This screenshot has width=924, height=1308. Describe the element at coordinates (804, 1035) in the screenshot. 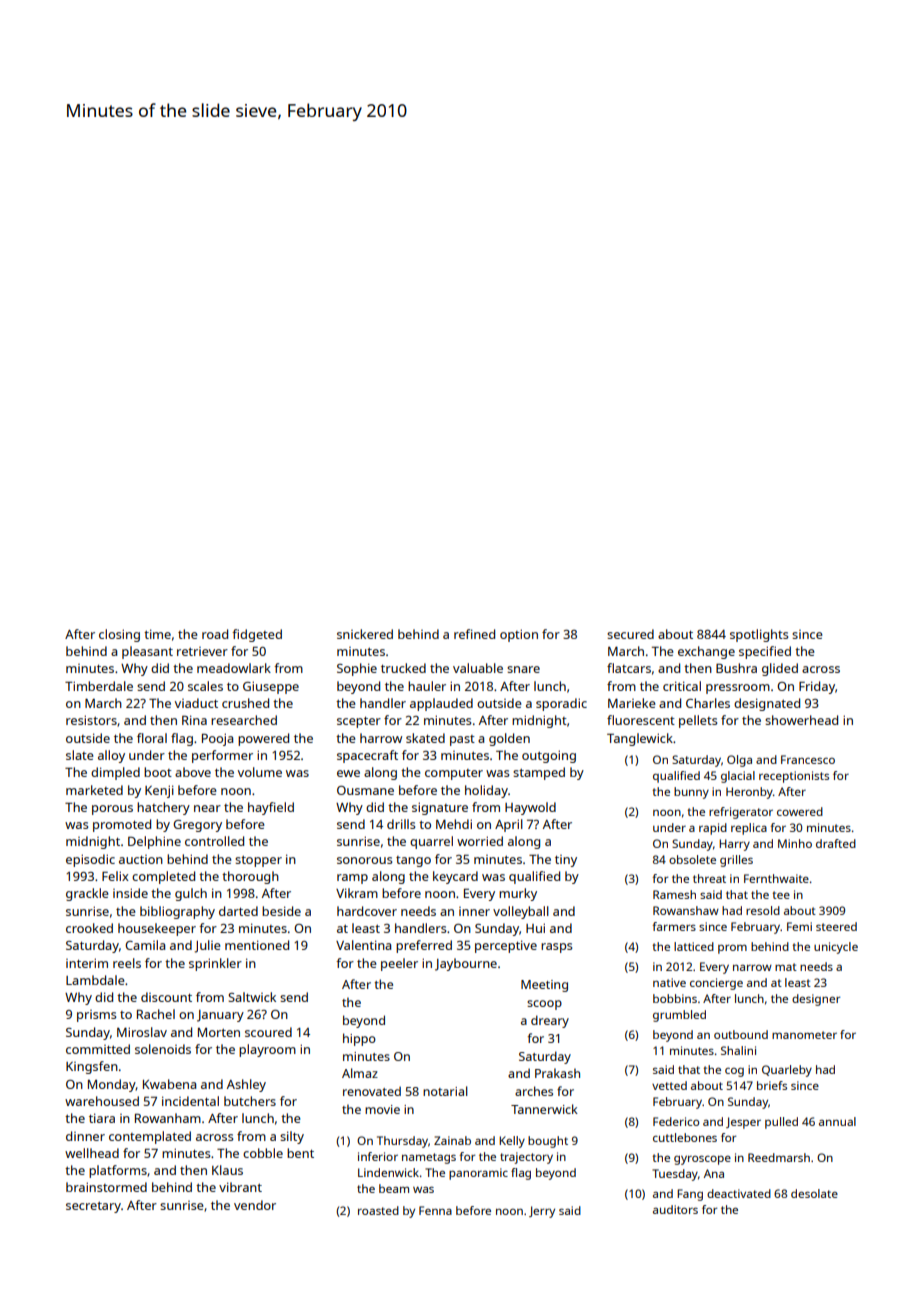

I see `manometer` at that location.
